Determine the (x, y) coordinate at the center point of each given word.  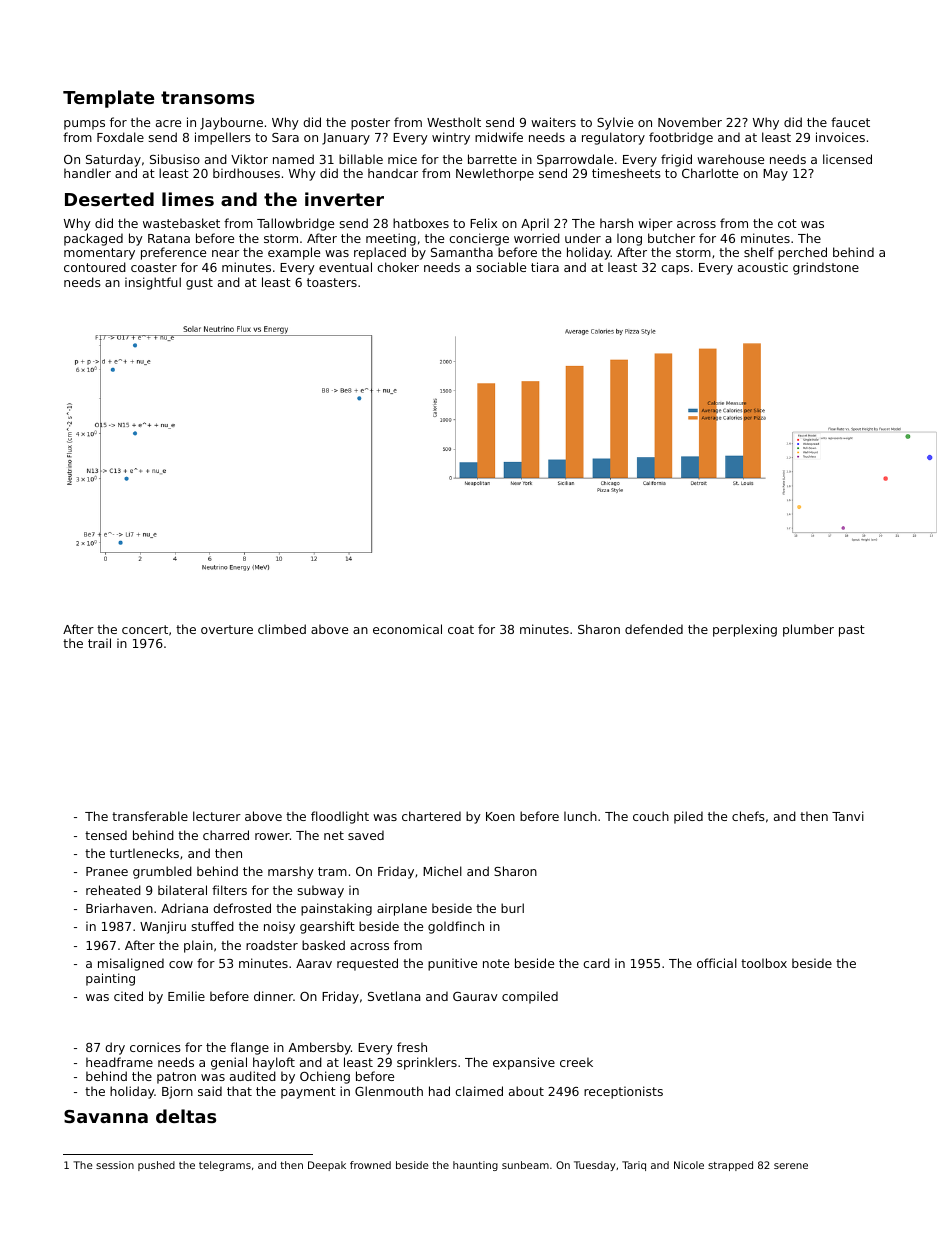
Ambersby (320, 1048)
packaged (93, 239)
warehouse (730, 159)
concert (145, 629)
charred (226, 835)
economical (407, 629)
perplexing (745, 630)
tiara (545, 267)
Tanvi (848, 816)
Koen (500, 816)
